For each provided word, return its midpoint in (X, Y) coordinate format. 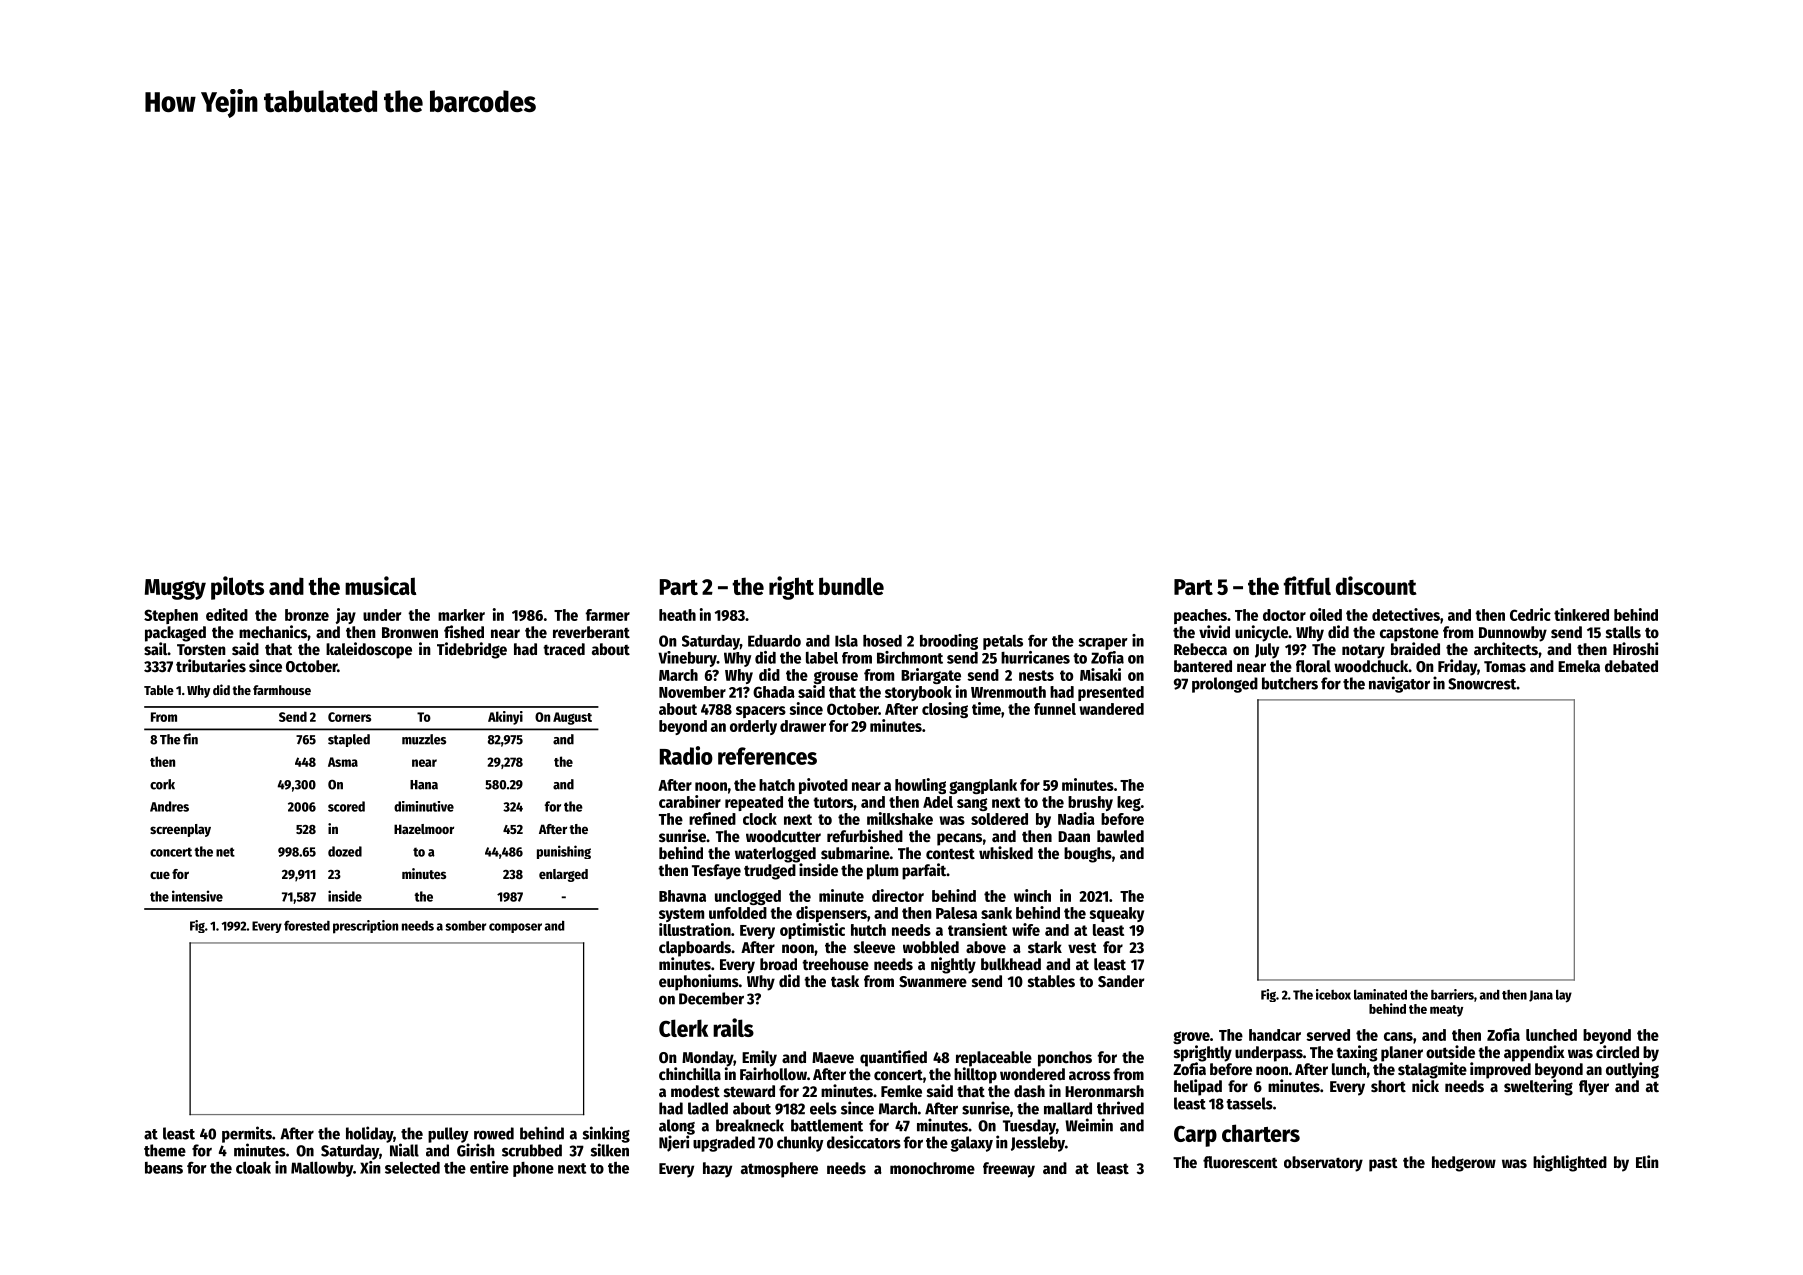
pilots (237, 588)
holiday (369, 1134)
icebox (1333, 994)
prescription (365, 927)
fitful (1307, 585)
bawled (1120, 836)
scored (346, 806)
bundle (851, 586)
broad (778, 964)
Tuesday (1029, 1127)
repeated (754, 803)
